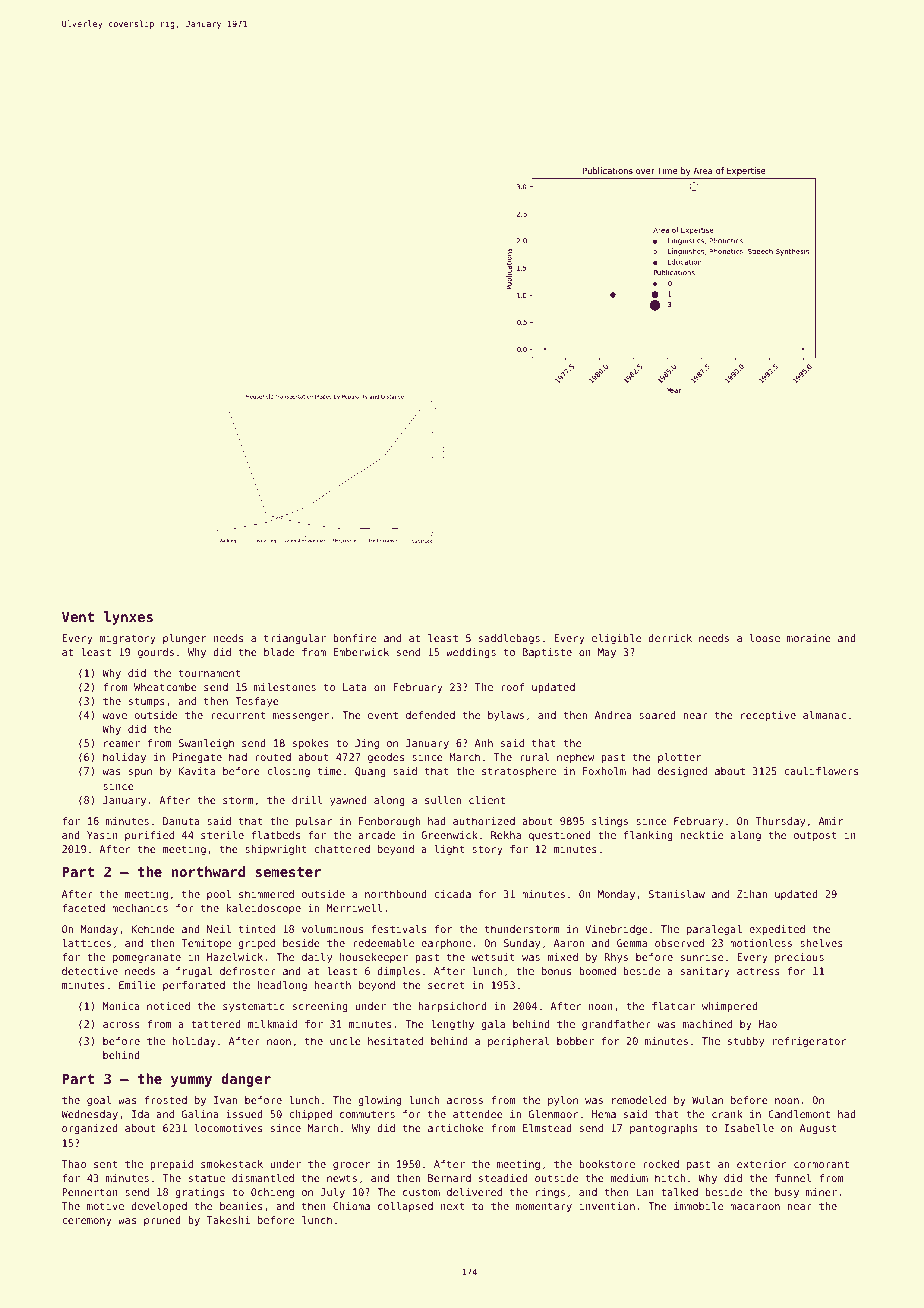  Describe the element at coordinates (815, 836) in the screenshot. I see `outpost` at that location.
